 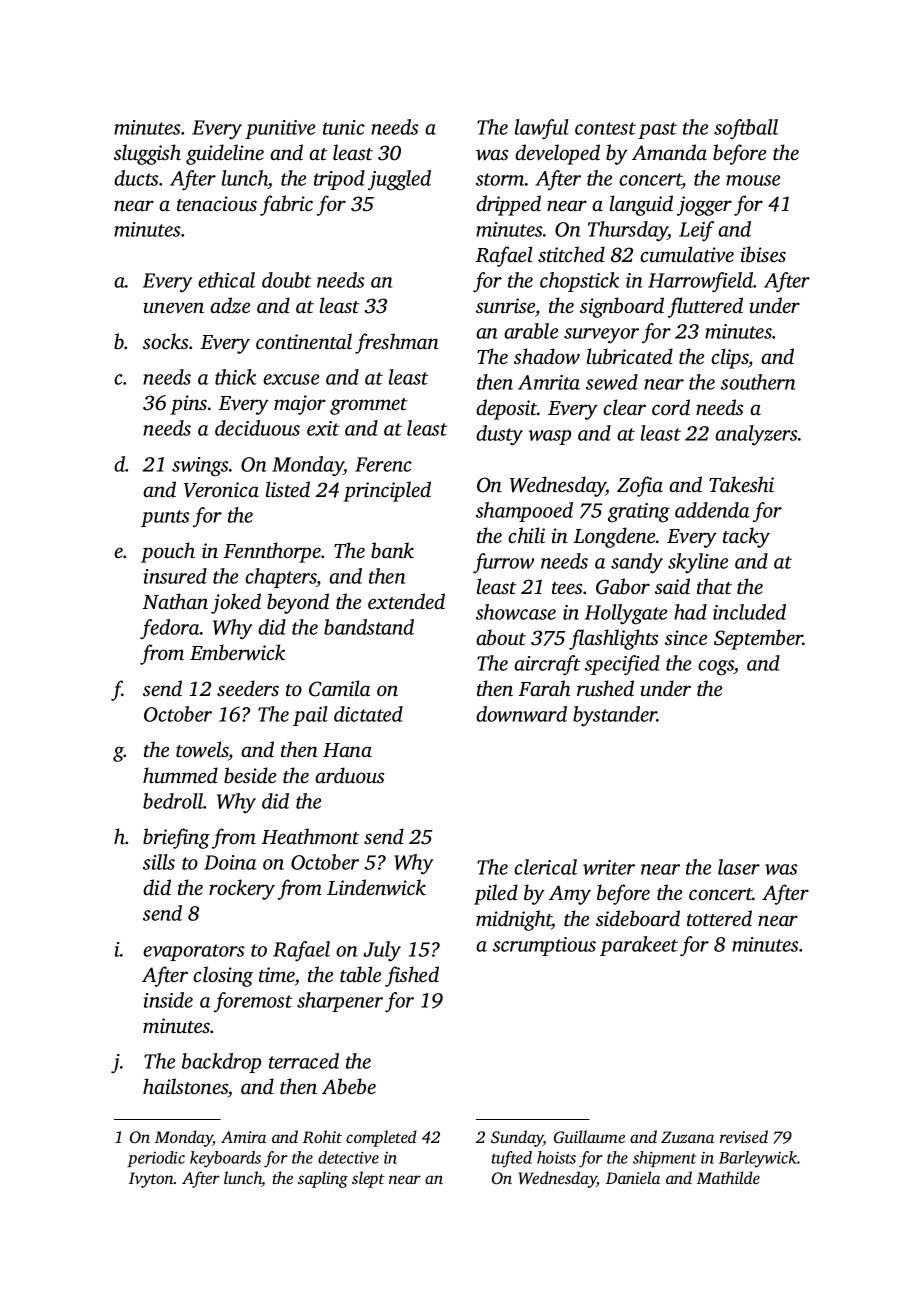 I want to click on arduous, so click(x=349, y=775).
